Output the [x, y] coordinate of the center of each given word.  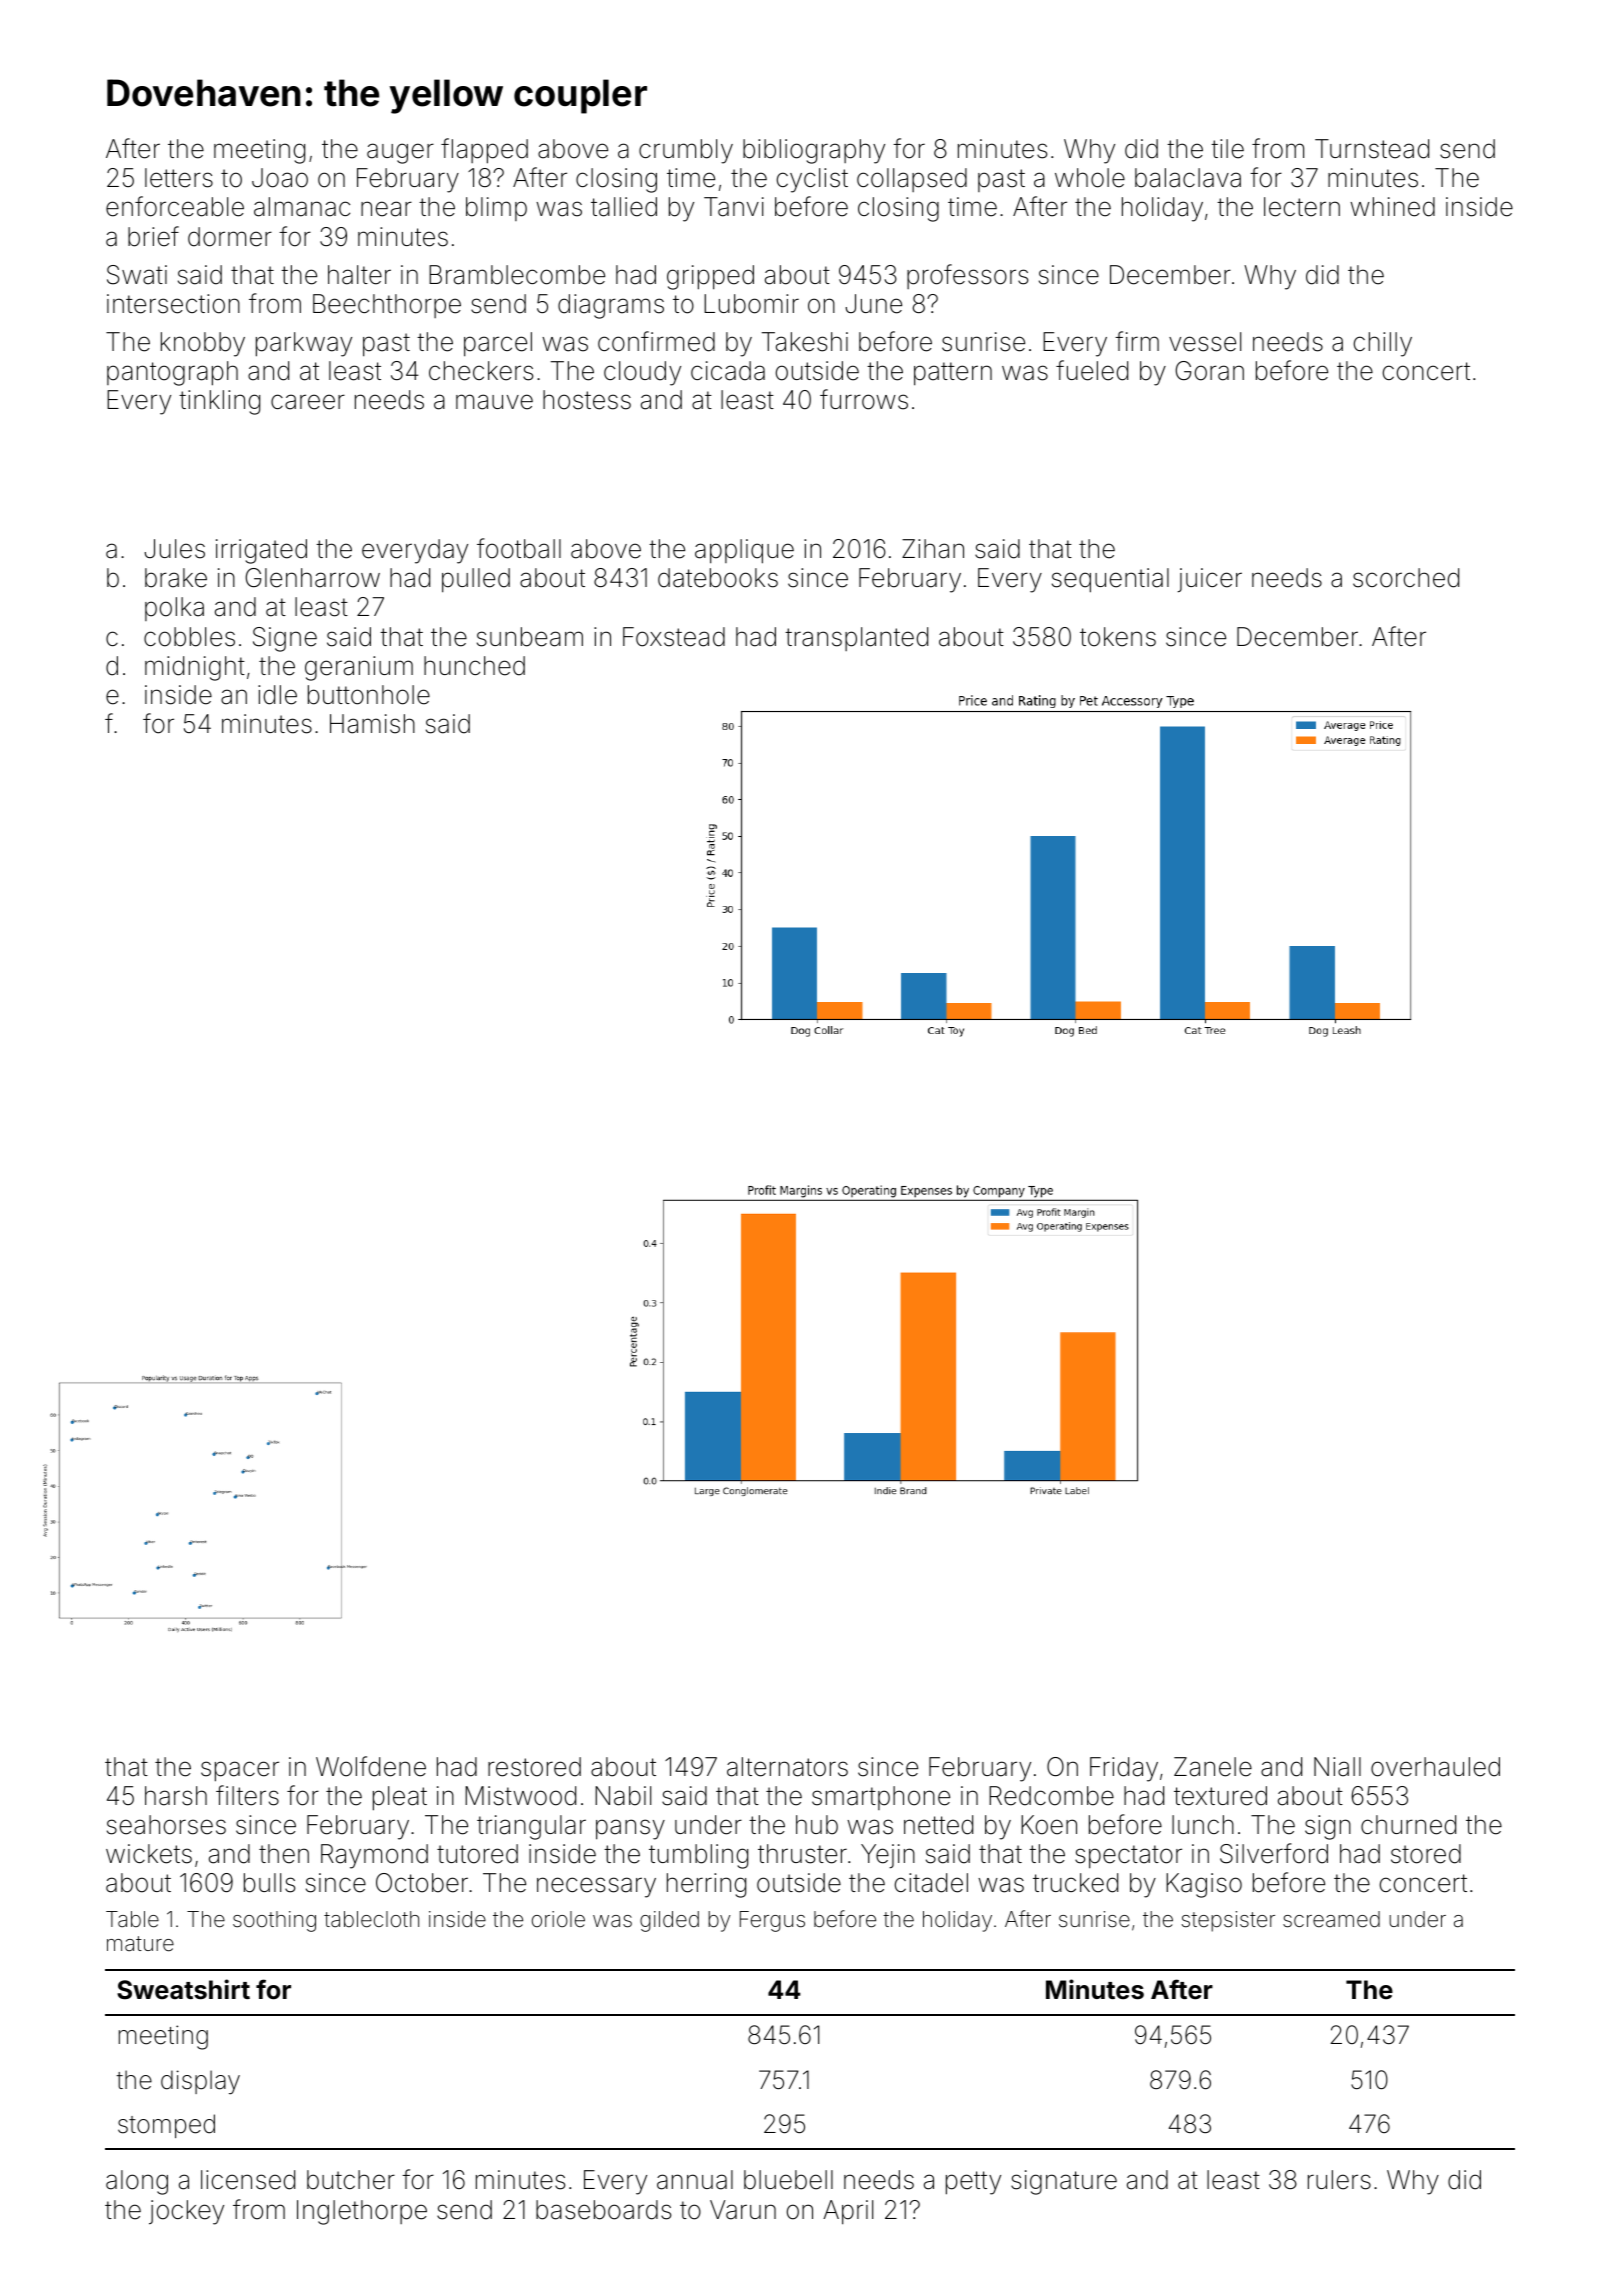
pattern [953, 374]
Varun [743, 2210]
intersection [173, 304]
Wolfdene [371, 1766]
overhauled [1435, 1767]
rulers [1339, 2180]
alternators [787, 1767]
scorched [1406, 578]
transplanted [856, 639]
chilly [1383, 344]
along [137, 2182]
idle [277, 695]
